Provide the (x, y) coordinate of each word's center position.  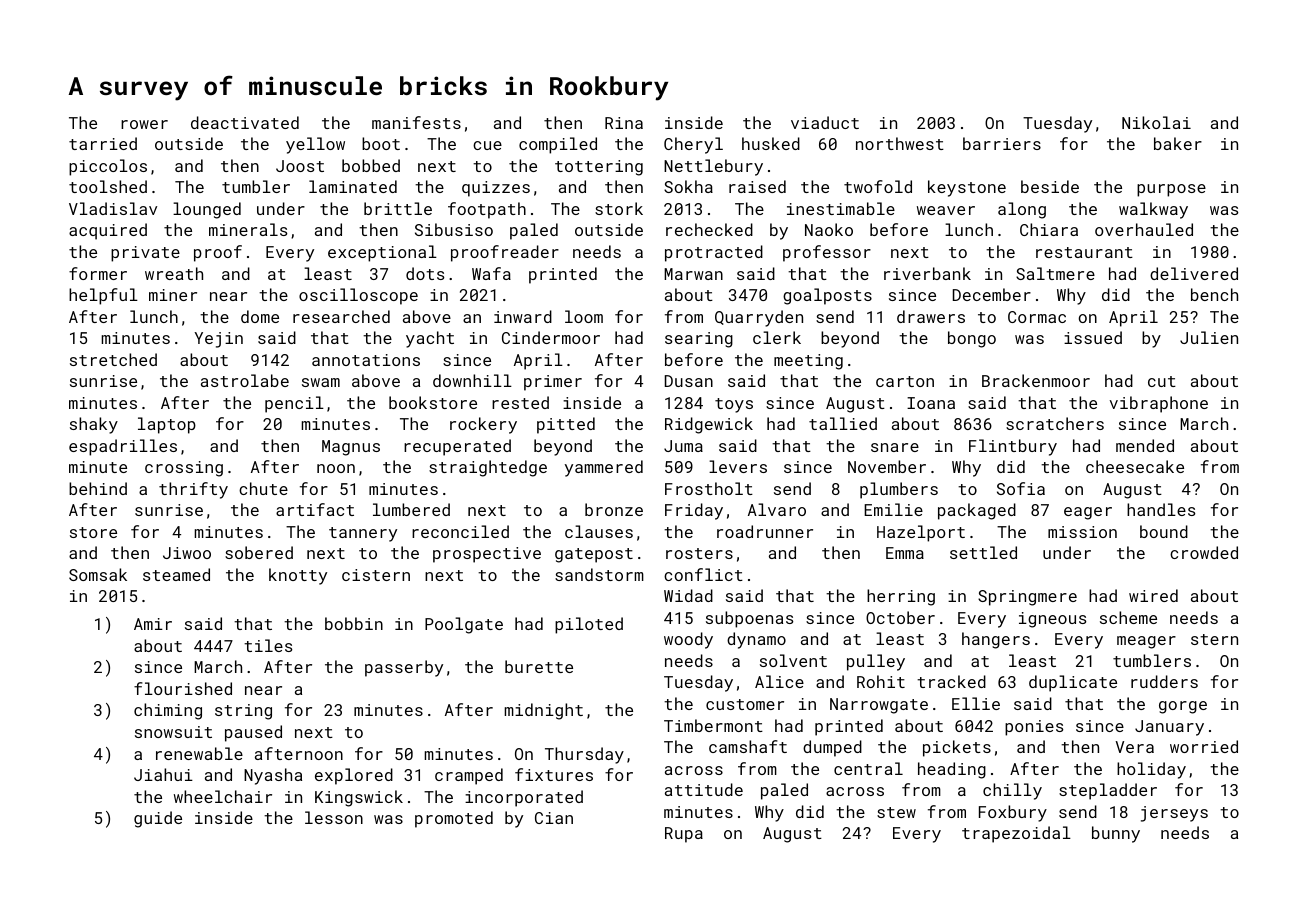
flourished (183, 688)
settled (983, 552)
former (98, 273)
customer (745, 704)
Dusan (689, 381)
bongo (972, 339)
